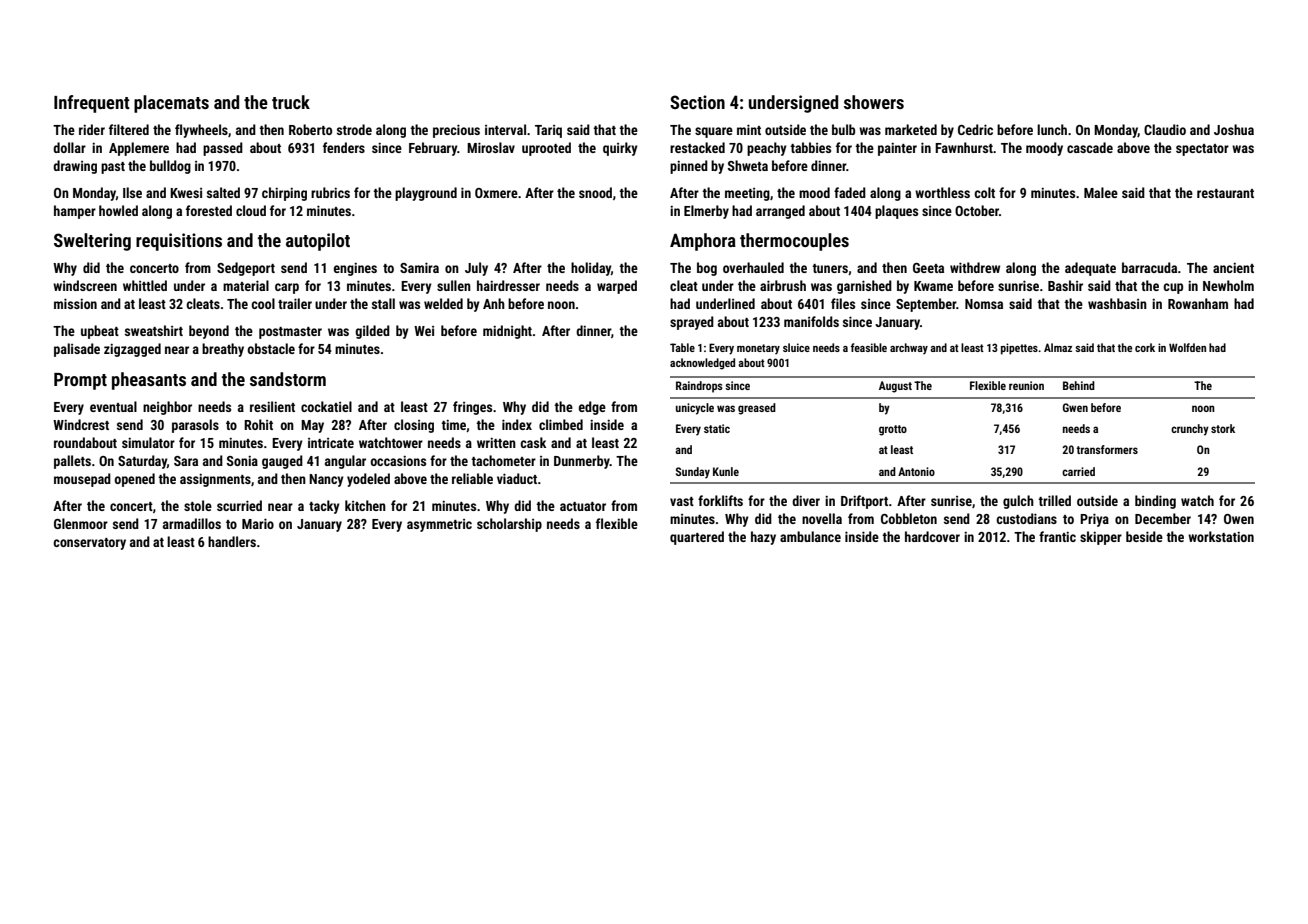  Describe the element at coordinates (454, 285) in the screenshot. I see `sullen` at that location.
